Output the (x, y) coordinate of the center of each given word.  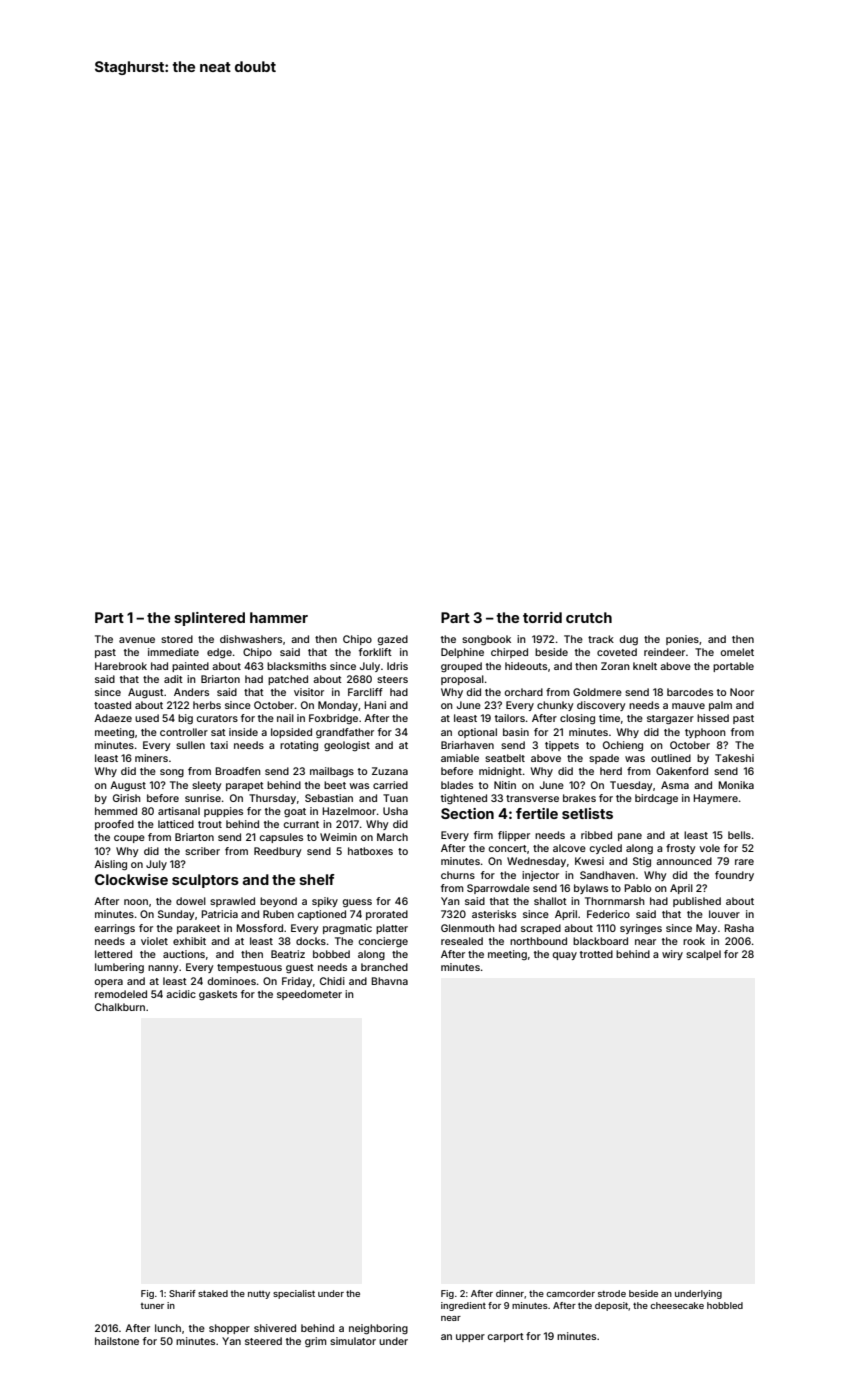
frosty (680, 849)
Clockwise (131, 879)
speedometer (309, 995)
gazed (393, 640)
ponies (682, 640)
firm (483, 835)
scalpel (703, 955)
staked (213, 1293)
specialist (294, 1294)
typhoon (705, 733)
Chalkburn (120, 1007)
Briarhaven (467, 745)
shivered (275, 1328)
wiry (672, 955)
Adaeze (113, 718)
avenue (137, 640)
